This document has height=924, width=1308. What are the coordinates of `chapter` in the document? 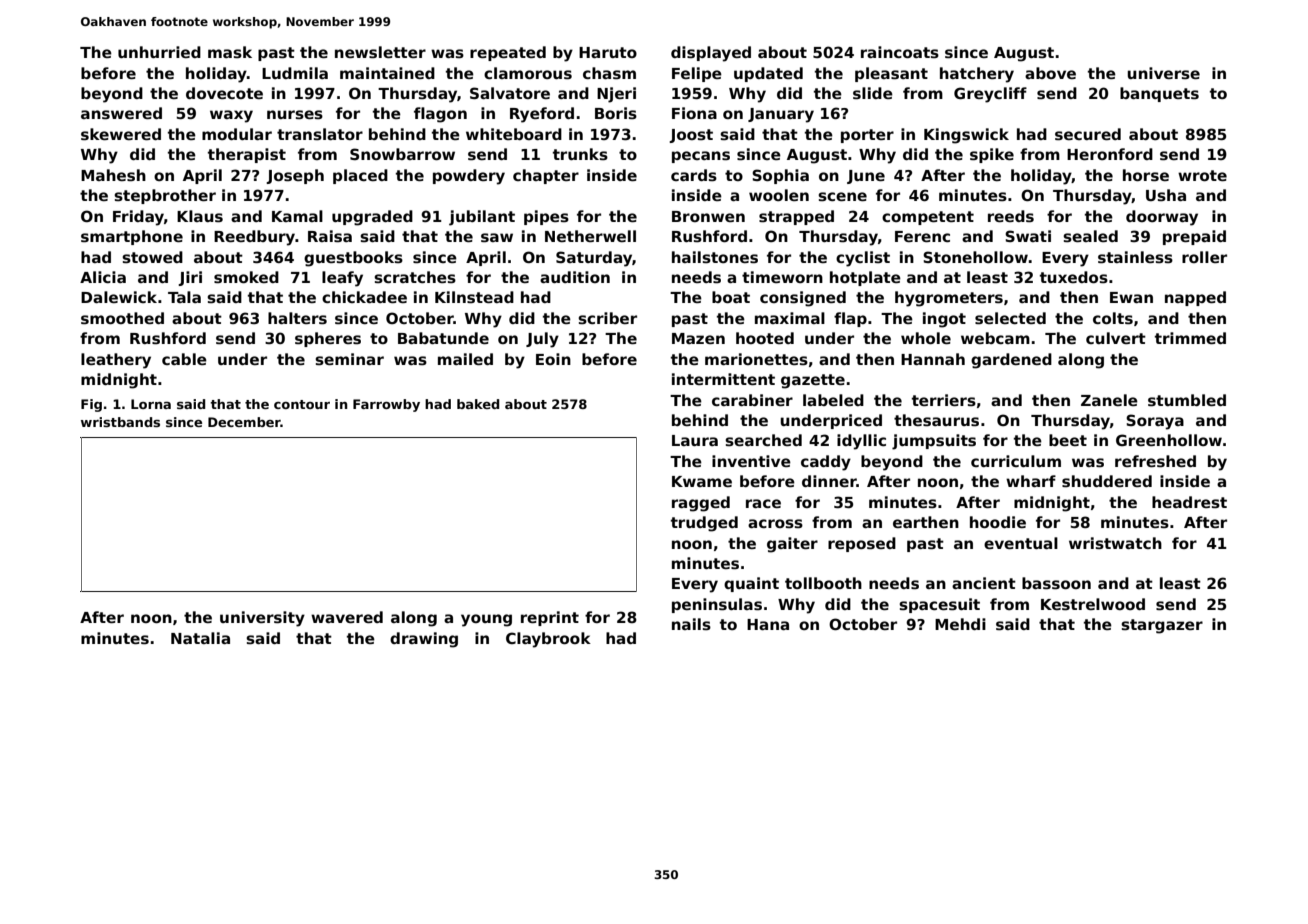 It's located at (546, 176).
